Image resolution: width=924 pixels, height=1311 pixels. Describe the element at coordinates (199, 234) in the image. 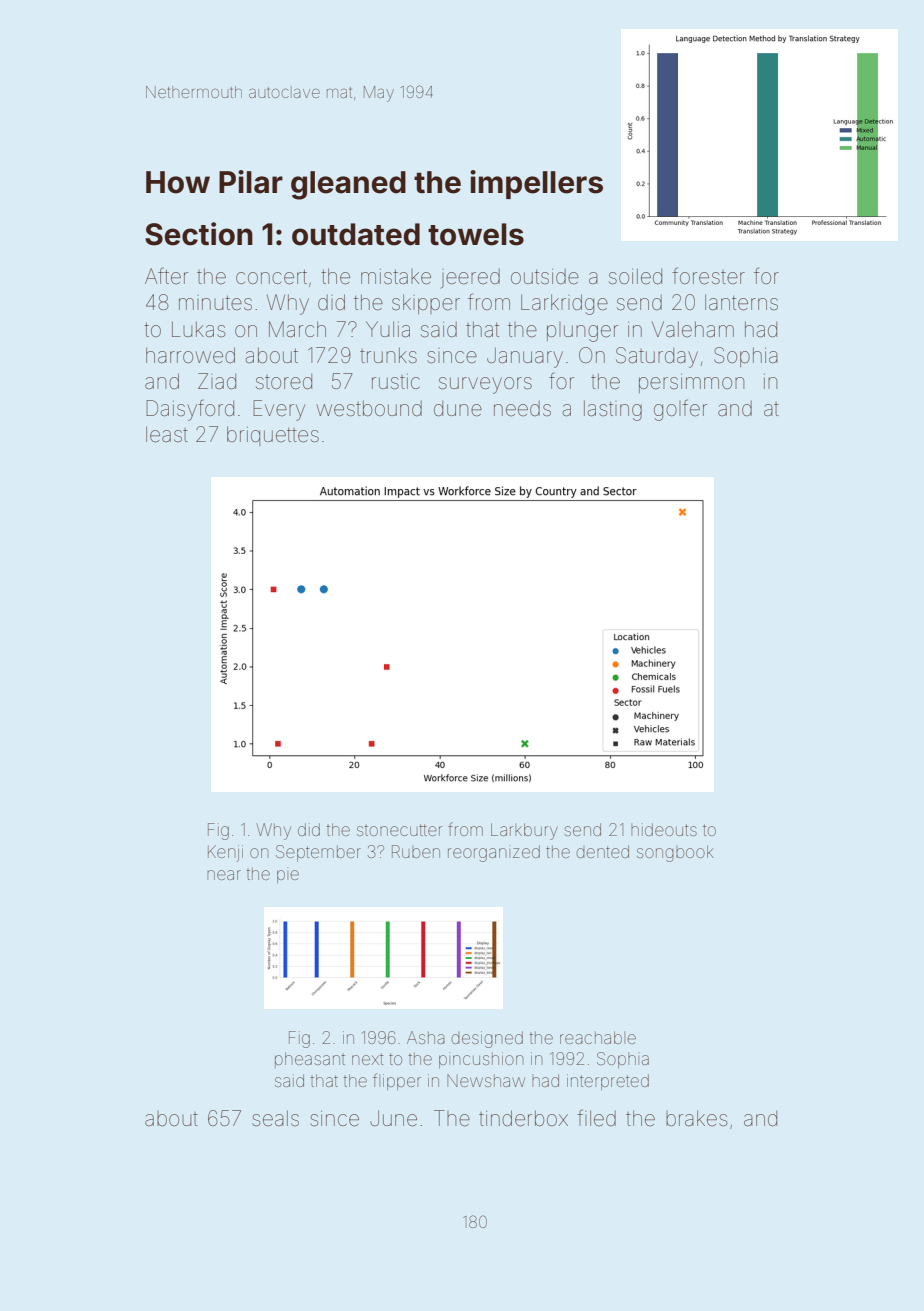

I see `Section` at that location.
